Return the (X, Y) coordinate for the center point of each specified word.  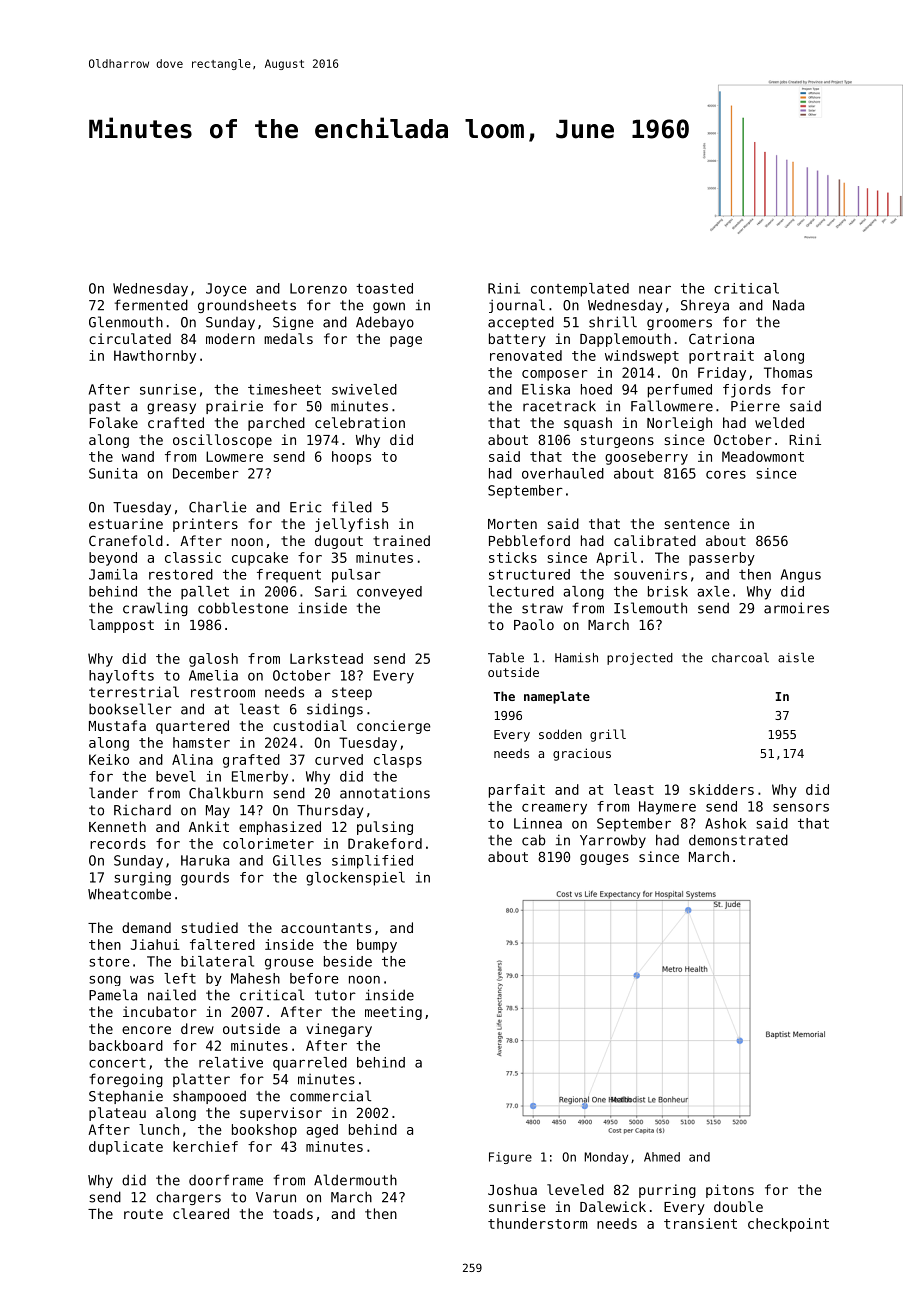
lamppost (121, 626)
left (180, 978)
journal (517, 306)
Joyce (226, 290)
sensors (801, 807)
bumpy (377, 946)
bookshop (264, 1131)
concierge (393, 727)
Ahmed (662, 1157)
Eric (305, 507)
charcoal (740, 658)
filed (352, 507)
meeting (393, 1013)
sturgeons (617, 441)
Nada (788, 305)
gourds (205, 879)
